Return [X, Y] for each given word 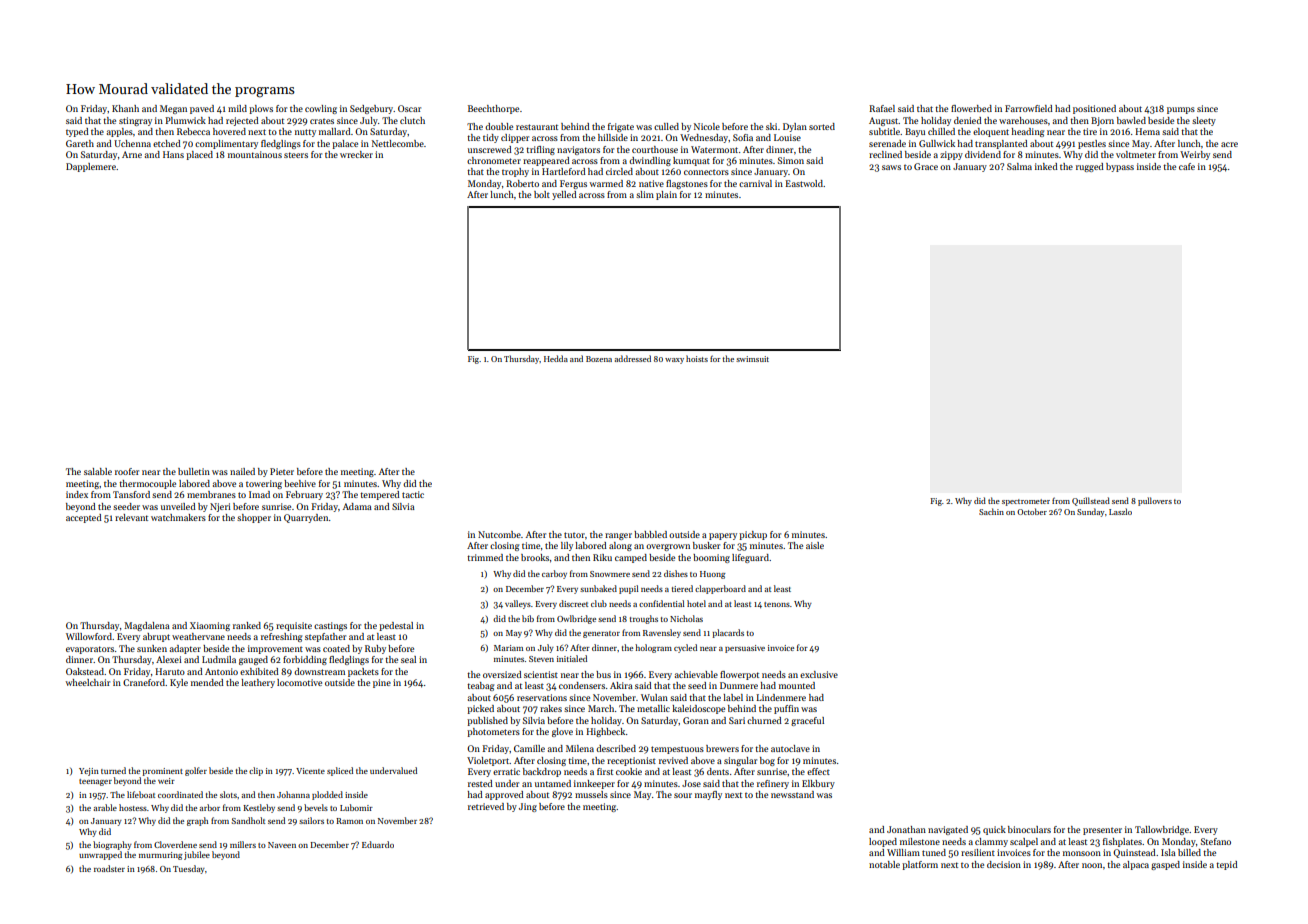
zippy [951, 155]
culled [666, 126]
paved [202, 109]
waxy [674, 361]
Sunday [1091, 512]
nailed [242, 471]
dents [718, 771]
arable [105, 807]
